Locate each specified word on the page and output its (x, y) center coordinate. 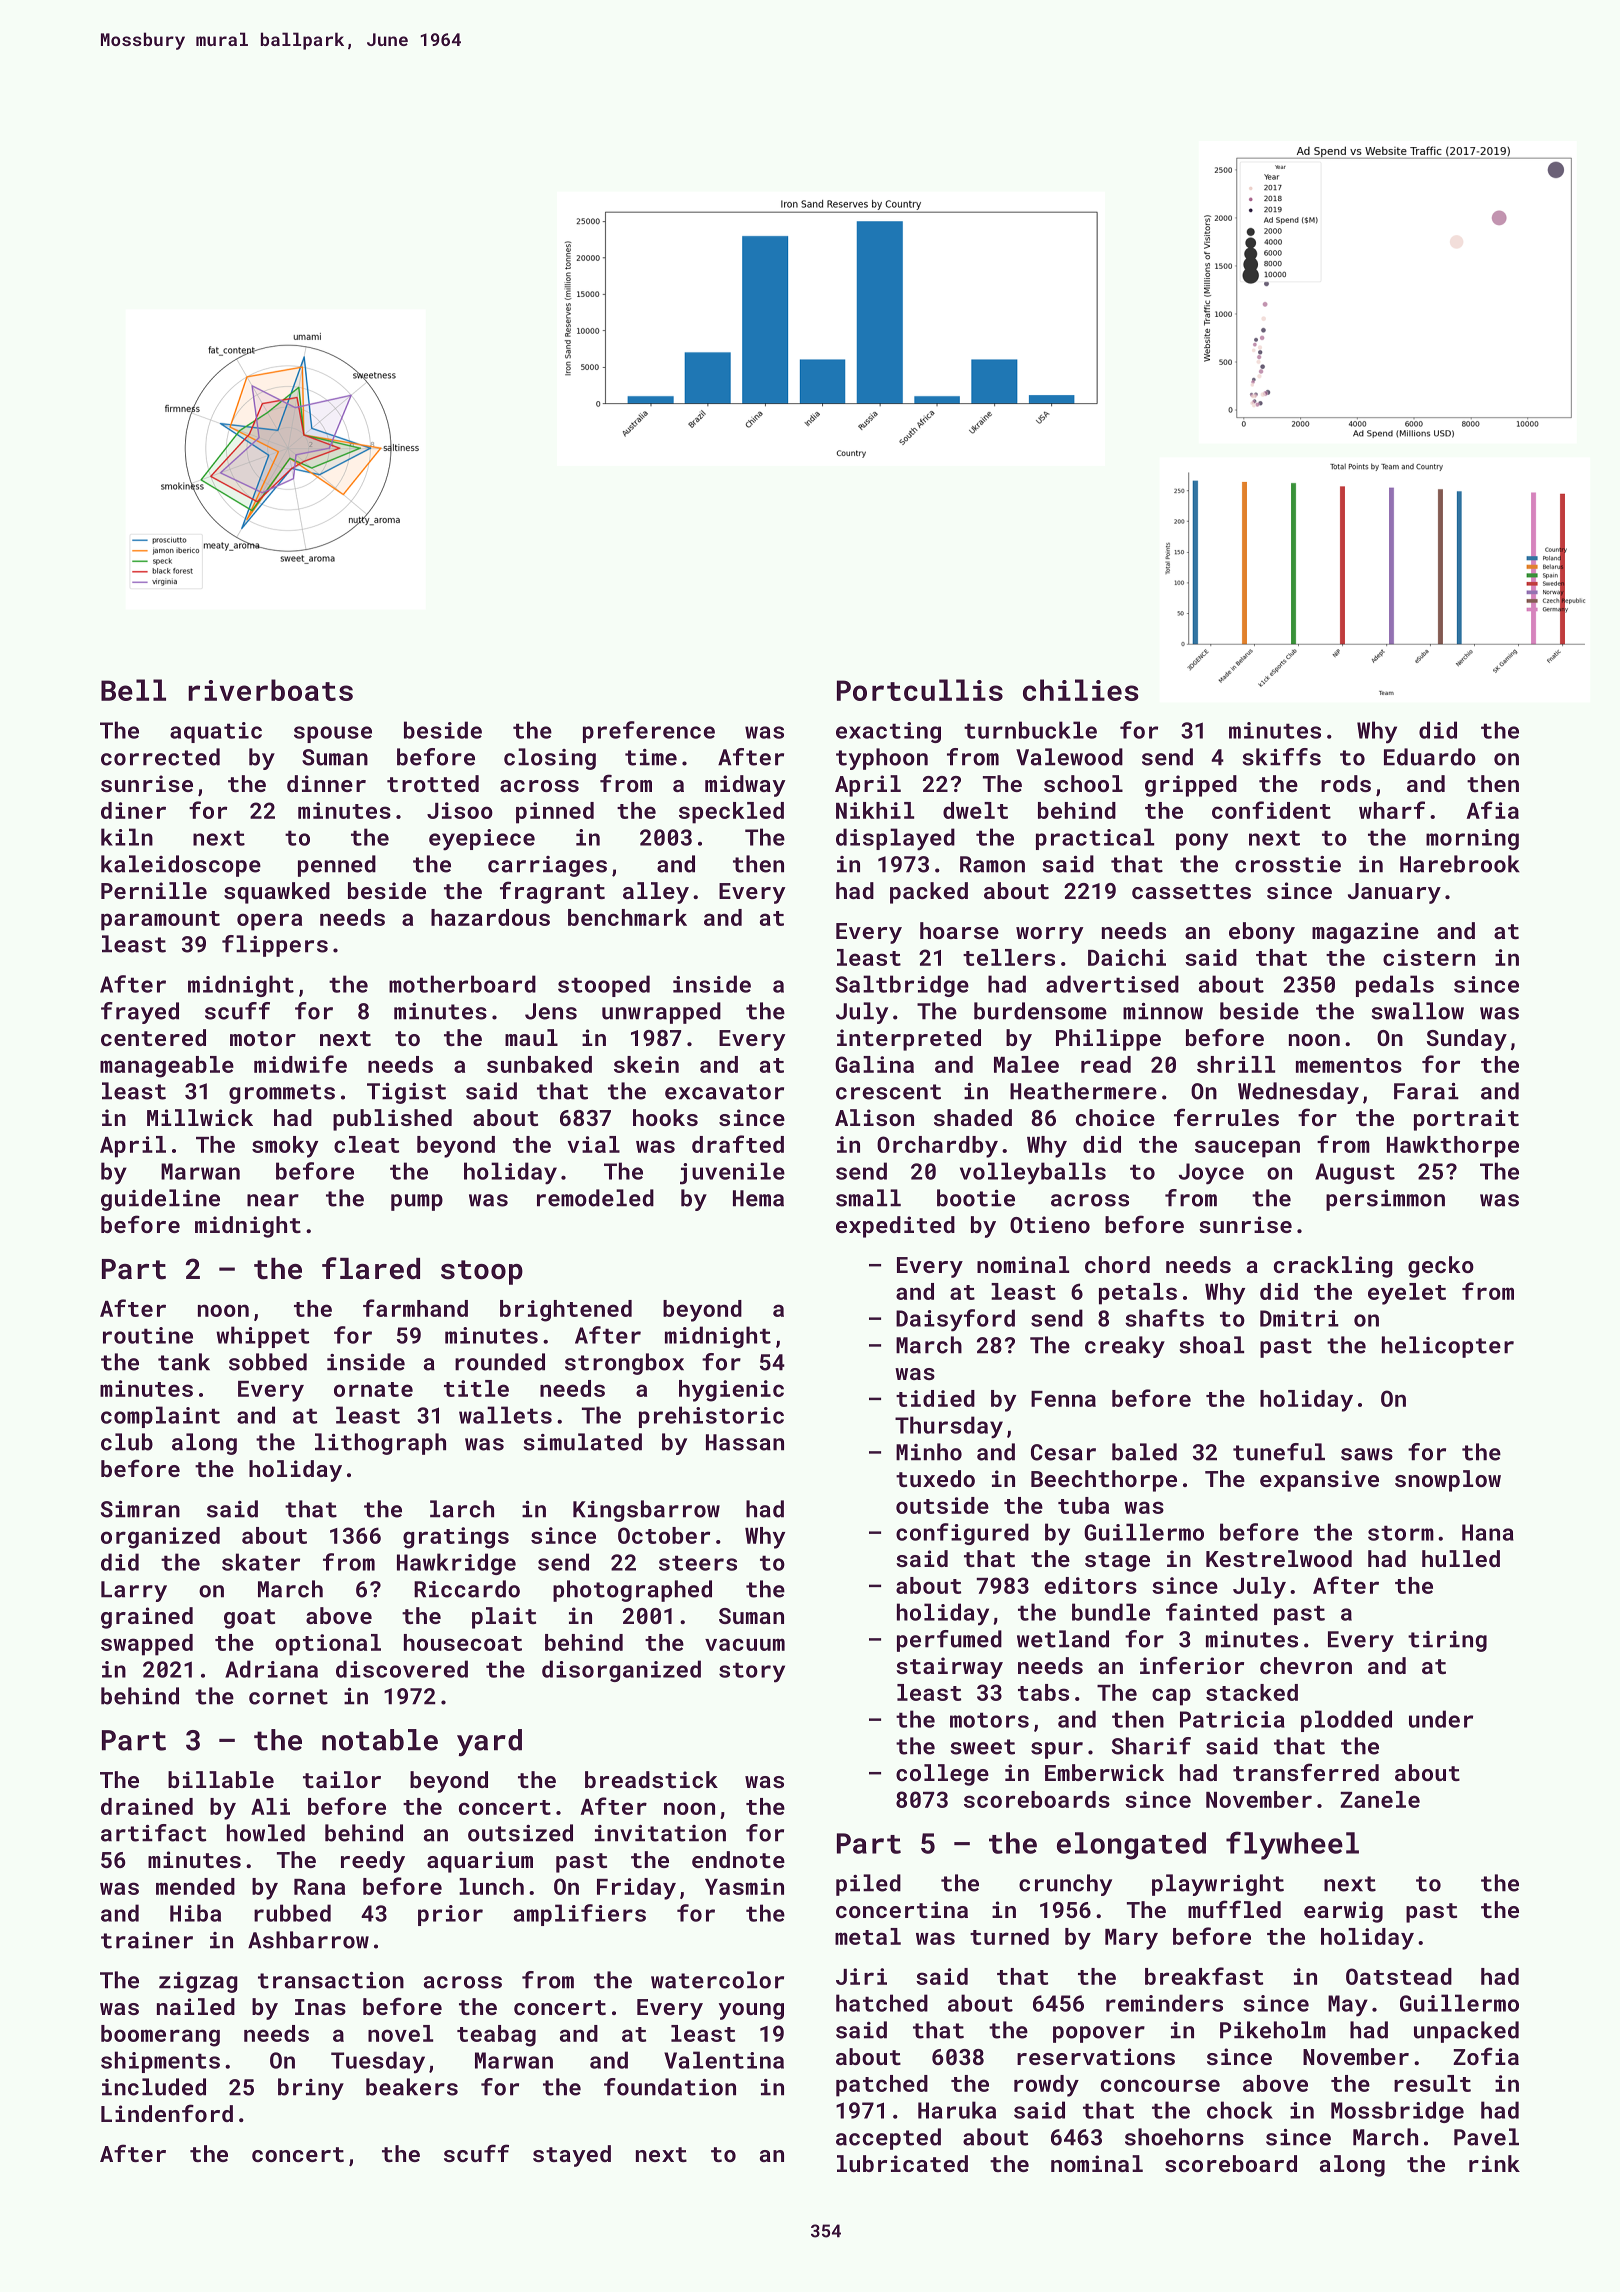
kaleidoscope (181, 866)
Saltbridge (902, 986)
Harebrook (1460, 864)
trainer (147, 1940)
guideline (160, 1200)
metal (868, 1936)
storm (1401, 1533)
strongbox (624, 1364)
